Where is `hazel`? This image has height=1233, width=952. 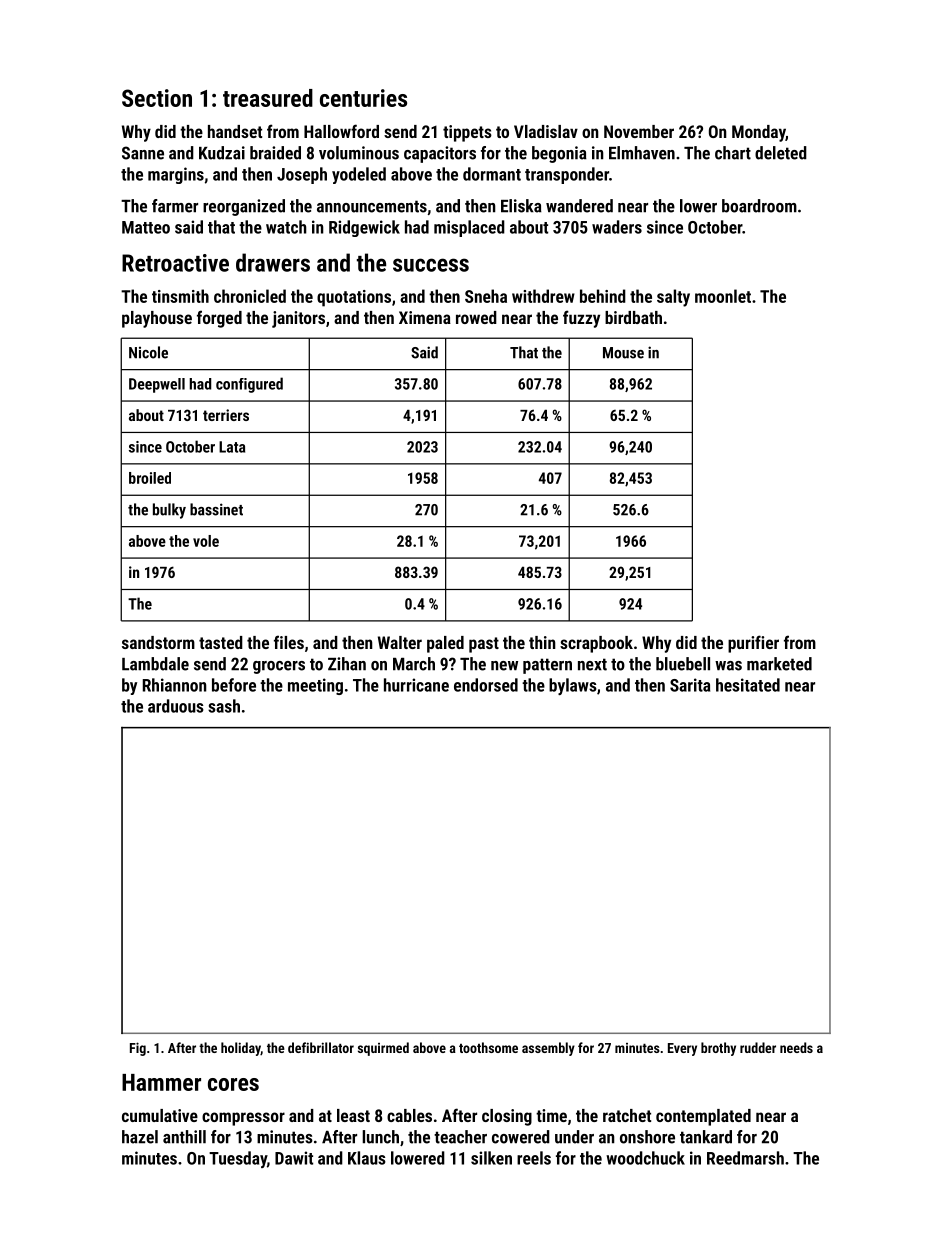 hazel is located at coordinates (140, 1137).
